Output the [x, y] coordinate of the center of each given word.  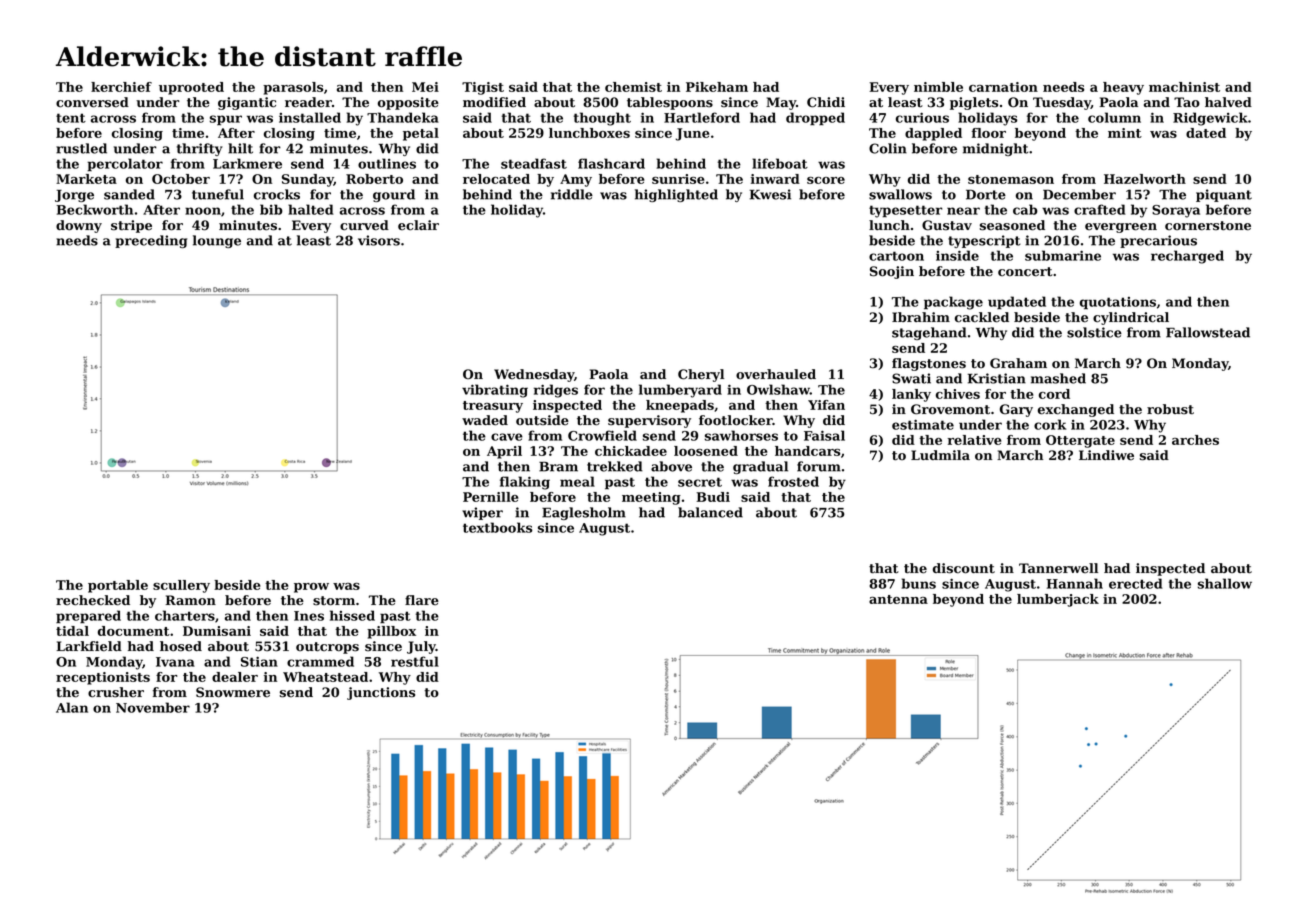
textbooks [497, 527]
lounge [217, 241]
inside [957, 255]
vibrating [495, 391]
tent [71, 118]
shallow [1225, 583]
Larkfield [89, 646]
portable [118, 586]
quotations [1118, 303]
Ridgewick [1210, 119]
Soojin [892, 272]
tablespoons [670, 103]
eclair [418, 225]
